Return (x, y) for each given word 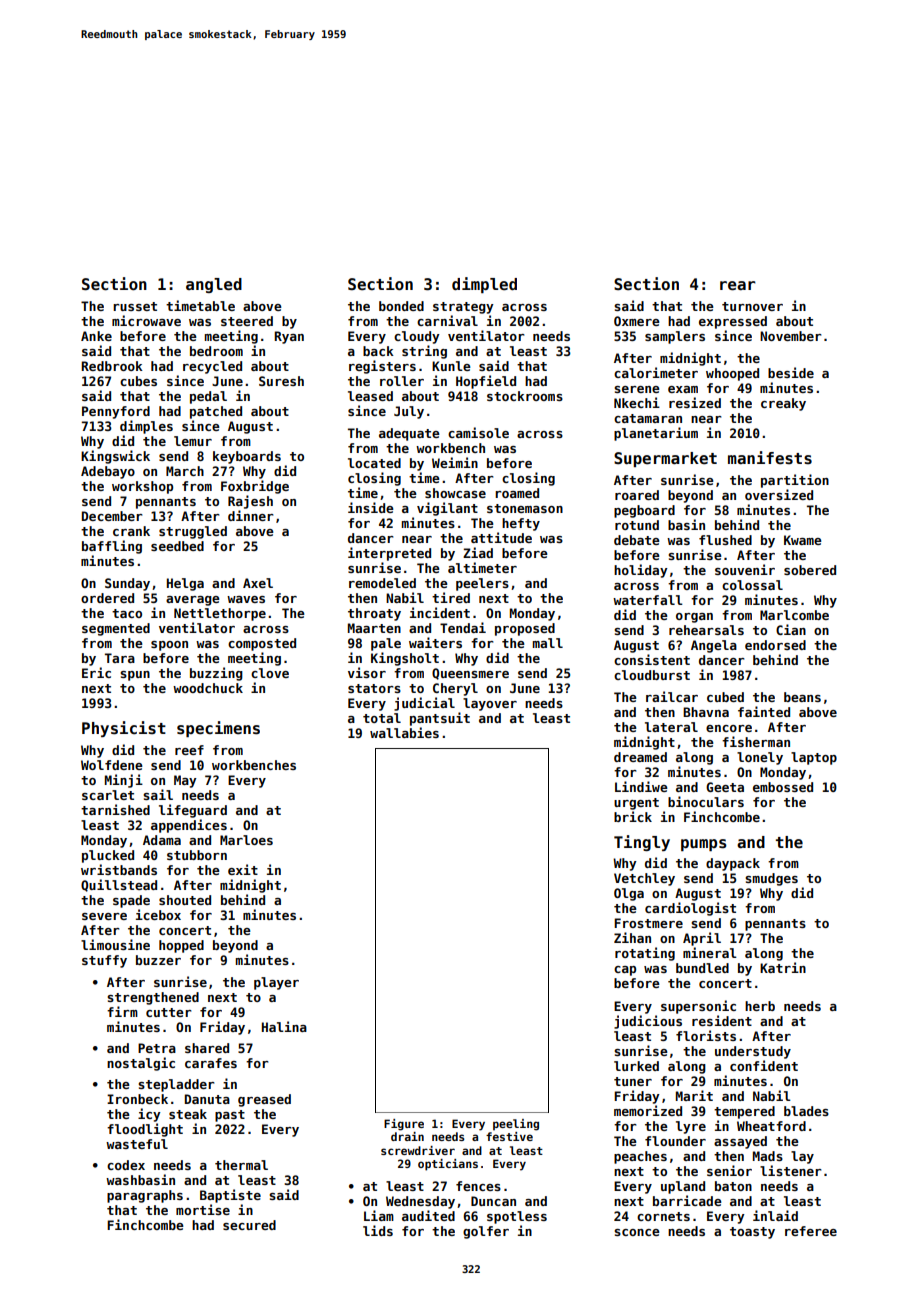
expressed (733, 322)
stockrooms (525, 396)
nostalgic (141, 1064)
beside (791, 372)
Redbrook (112, 366)
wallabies (404, 732)
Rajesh (250, 502)
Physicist (124, 729)
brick (633, 816)
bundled (702, 968)
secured (249, 1225)
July (409, 412)
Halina (284, 1026)
